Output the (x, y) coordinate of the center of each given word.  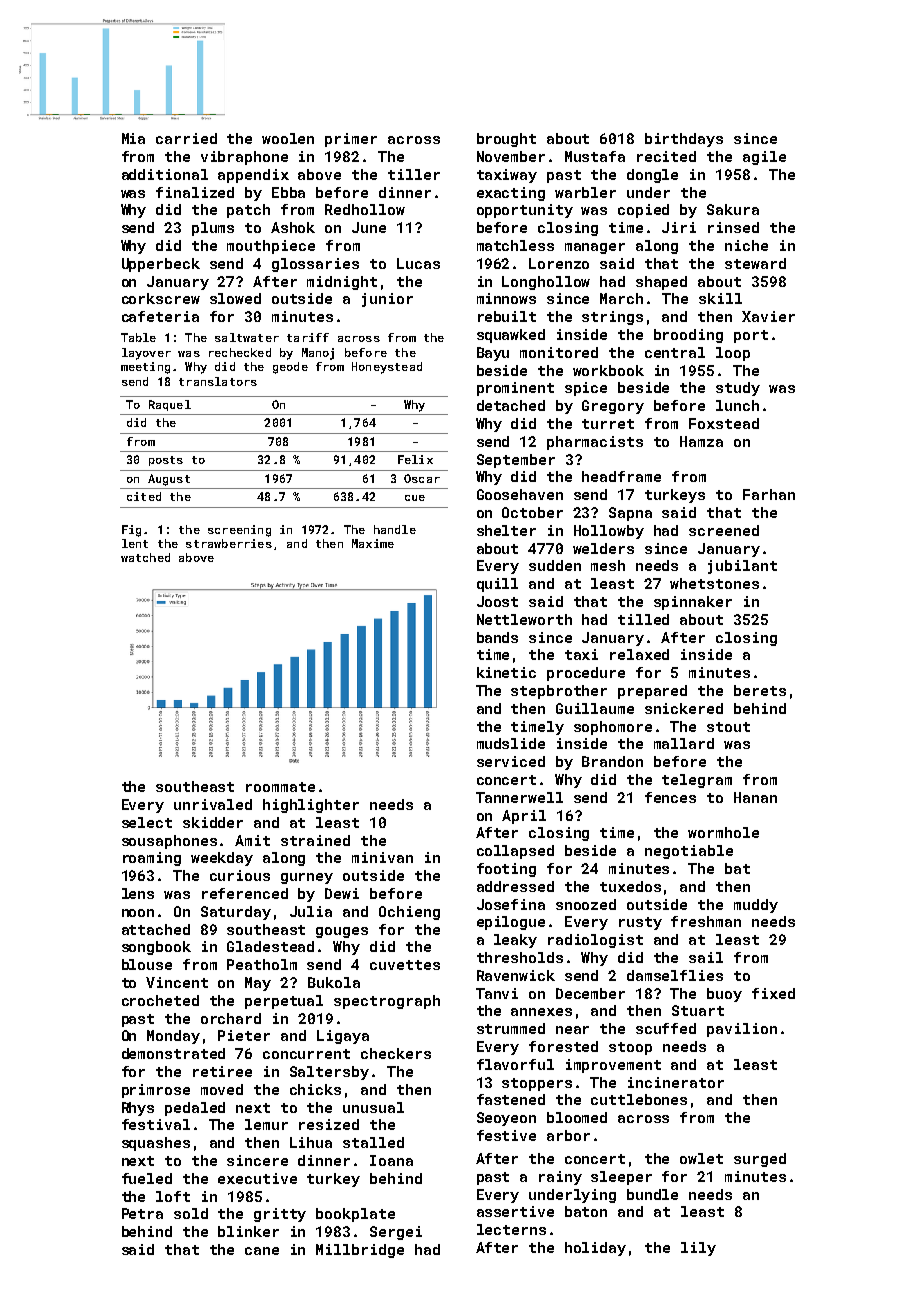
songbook (156, 948)
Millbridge (360, 1251)
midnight (342, 283)
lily (698, 1249)
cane (262, 1251)
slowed (235, 298)
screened (724, 530)
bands (497, 637)
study (738, 389)
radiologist (595, 941)
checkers (396, 1053)
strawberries (229, 543)
